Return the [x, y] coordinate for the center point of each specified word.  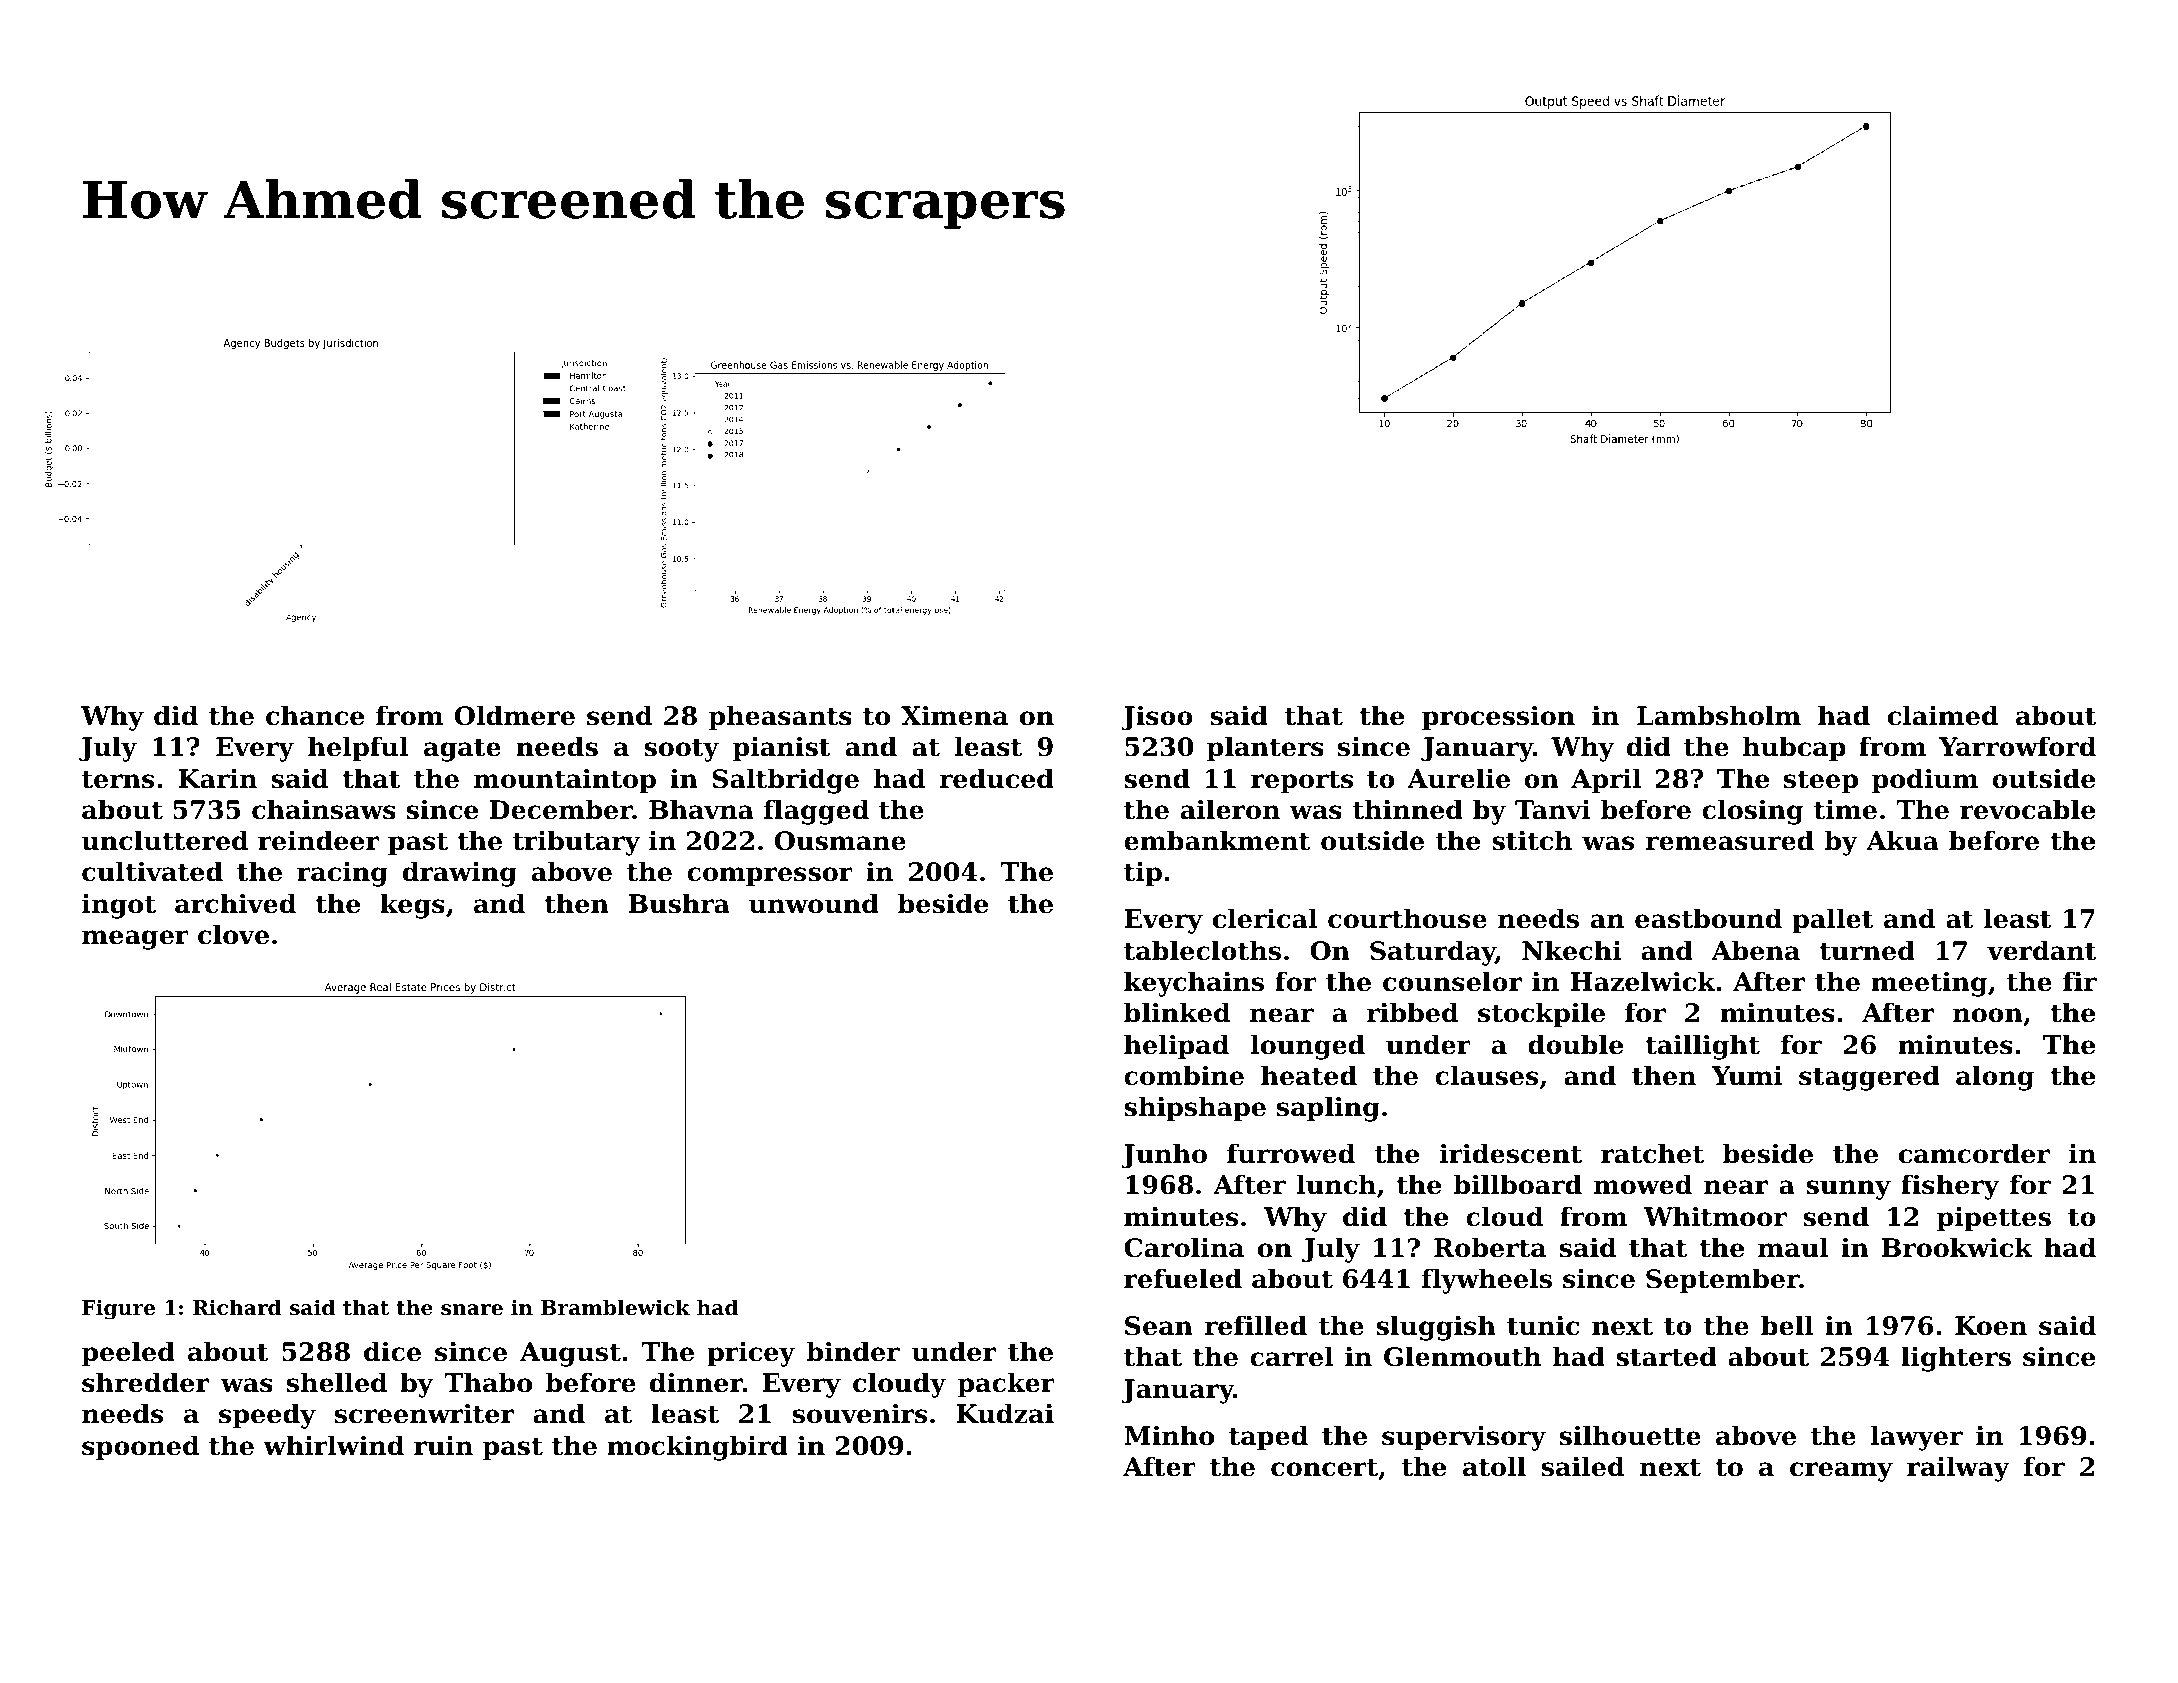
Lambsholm [1719, 715]
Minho [1169, 1435]
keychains [1194, 984]
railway [1958, 1469]
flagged [816, 812]
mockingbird [697, 1448]
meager [135, 940]
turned [1867, 950]
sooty [681, 750]
